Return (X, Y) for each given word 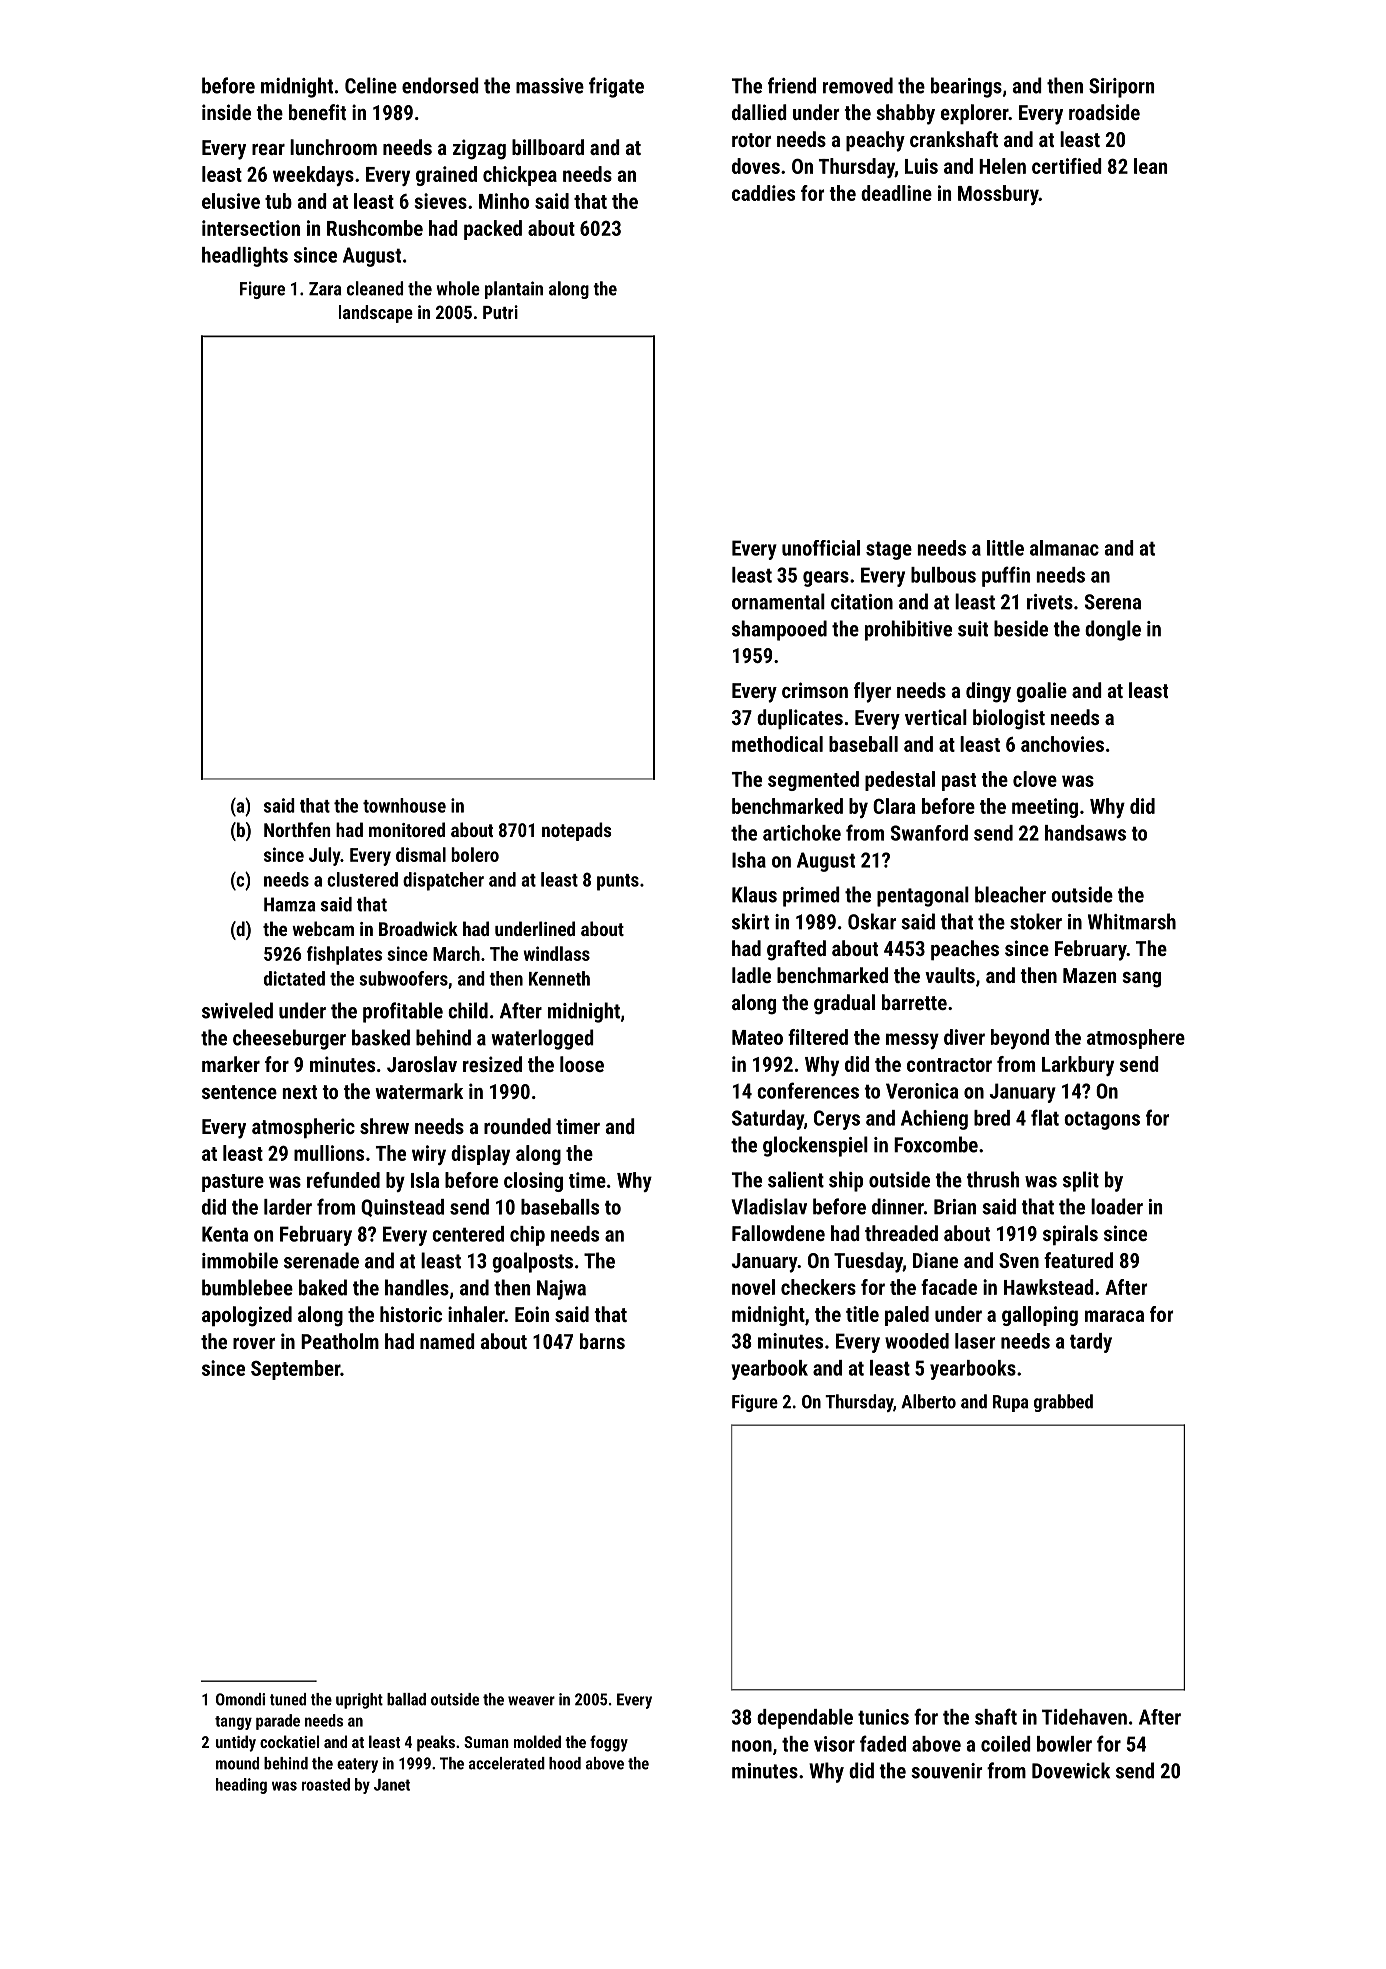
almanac (1064, 548)
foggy (609, 1743)
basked (381, 1037)
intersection (251, 228)
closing (533, 1182)
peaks (436, 1743)
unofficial (821, 548)
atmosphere (1136, 1039)
